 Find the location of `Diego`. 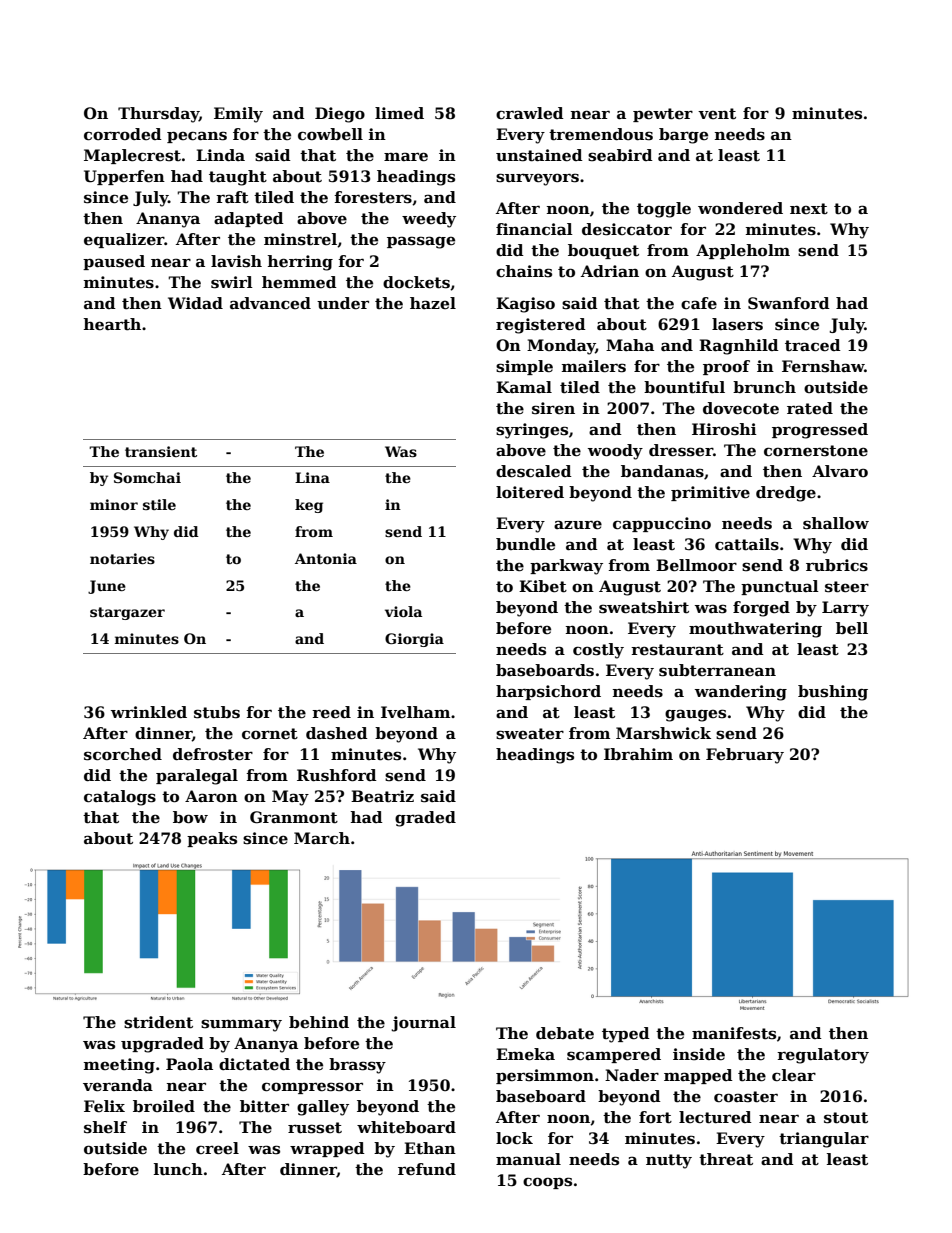

Diego is located at coordinates (340, 115).
